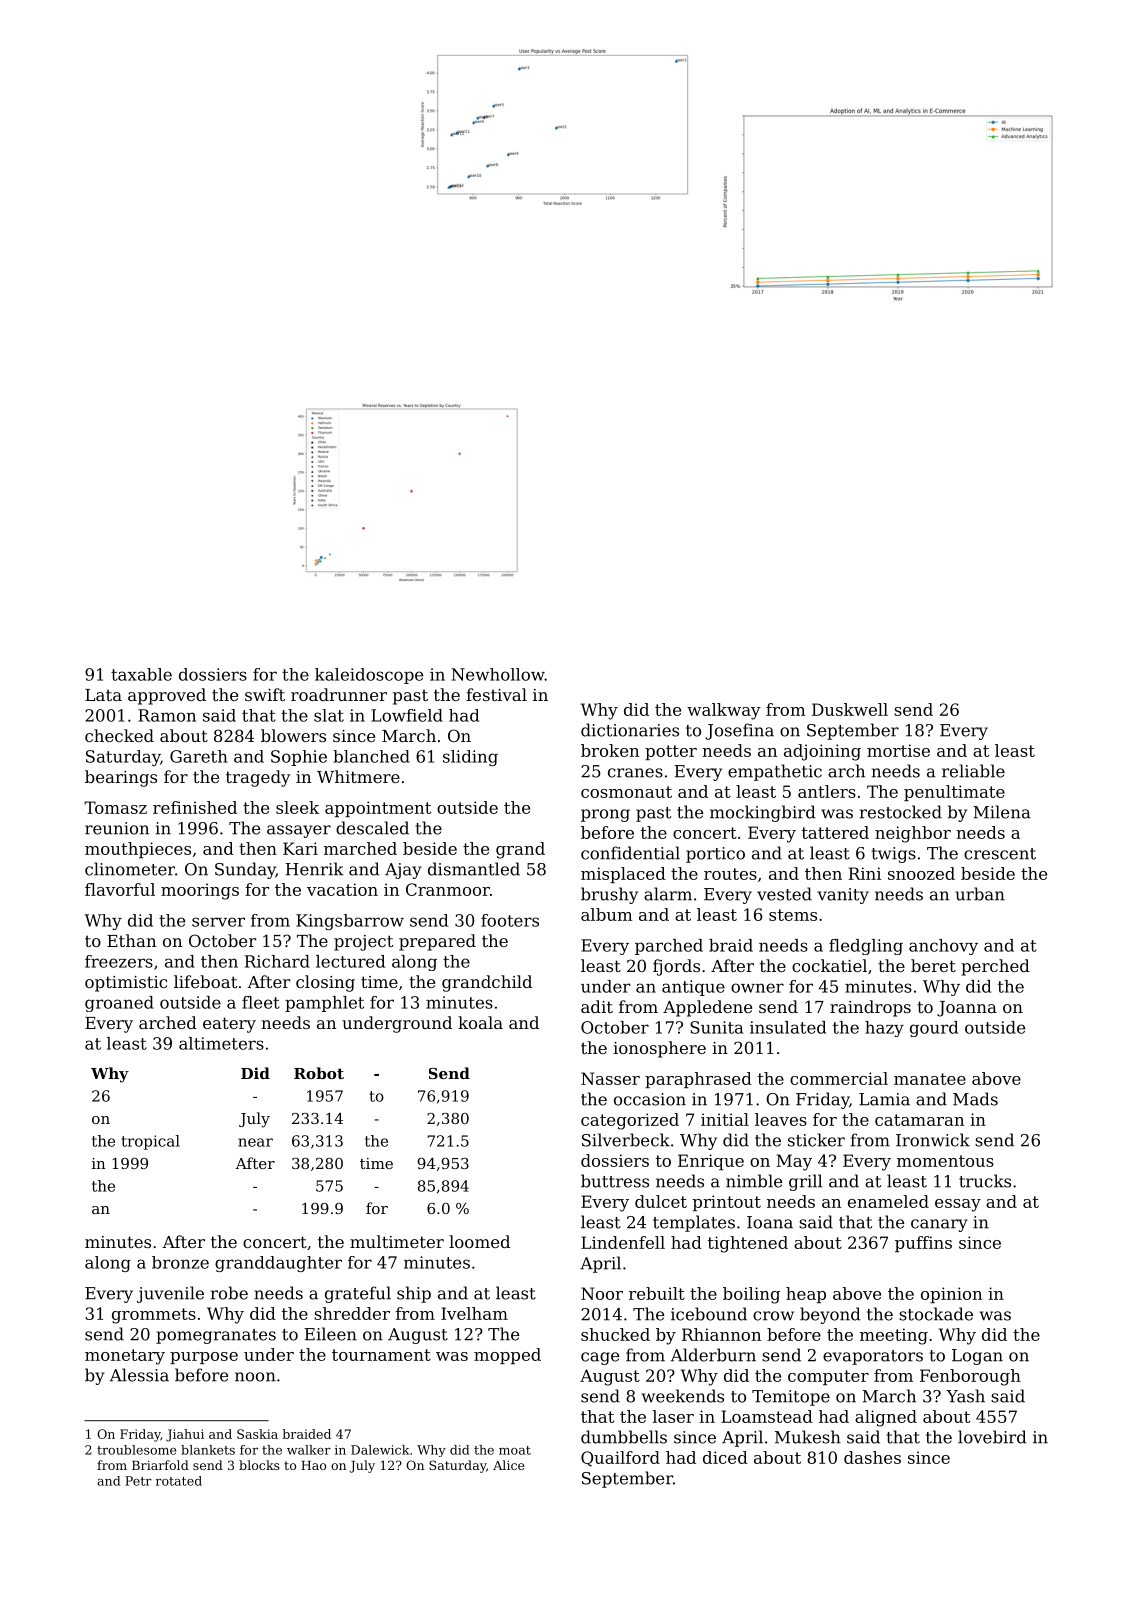 This image has width=1133, height=1603. I want to click on noon, so click(255, 1377).
